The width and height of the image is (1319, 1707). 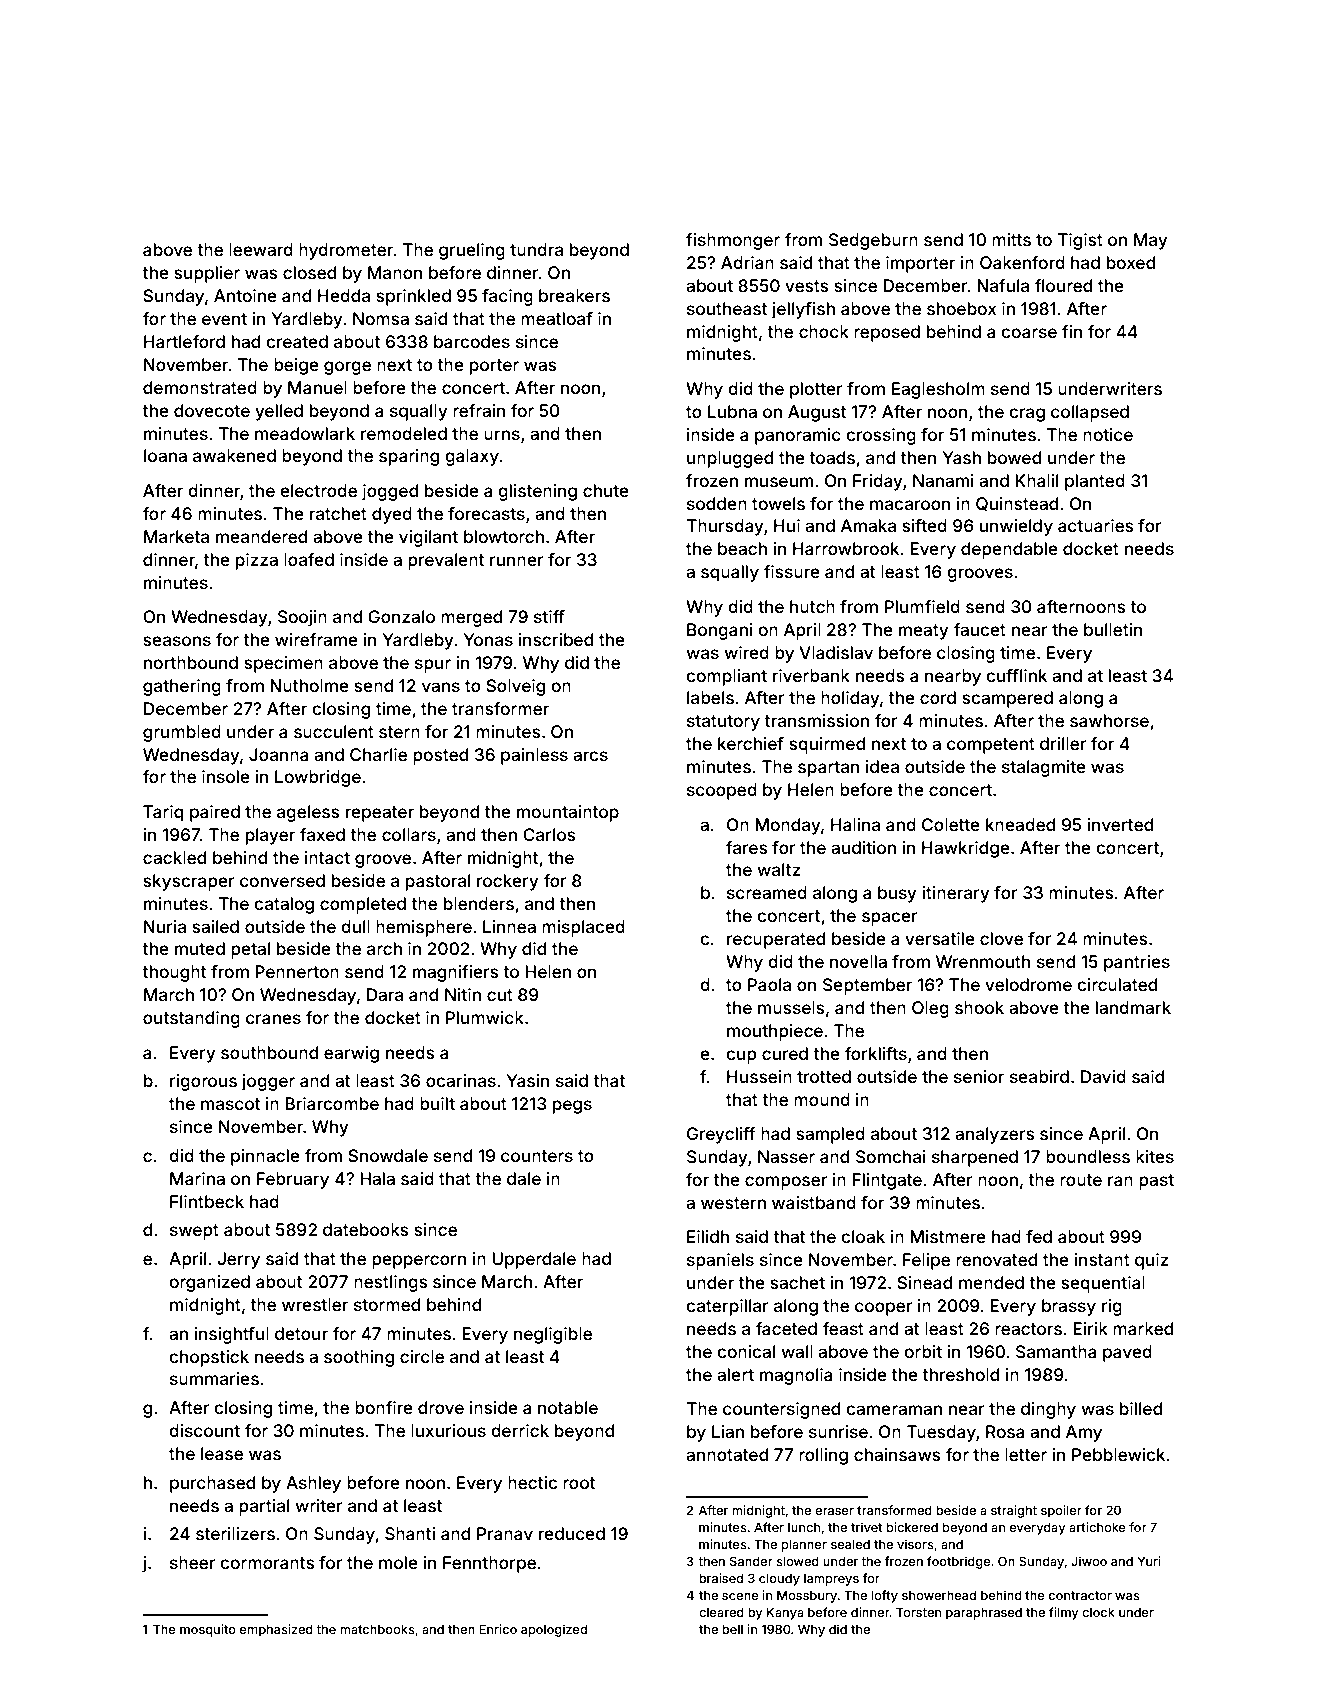 What do you see at coordinates (555, 639) in the image?
I see `inscribed` at bounding box center [555, 639].
